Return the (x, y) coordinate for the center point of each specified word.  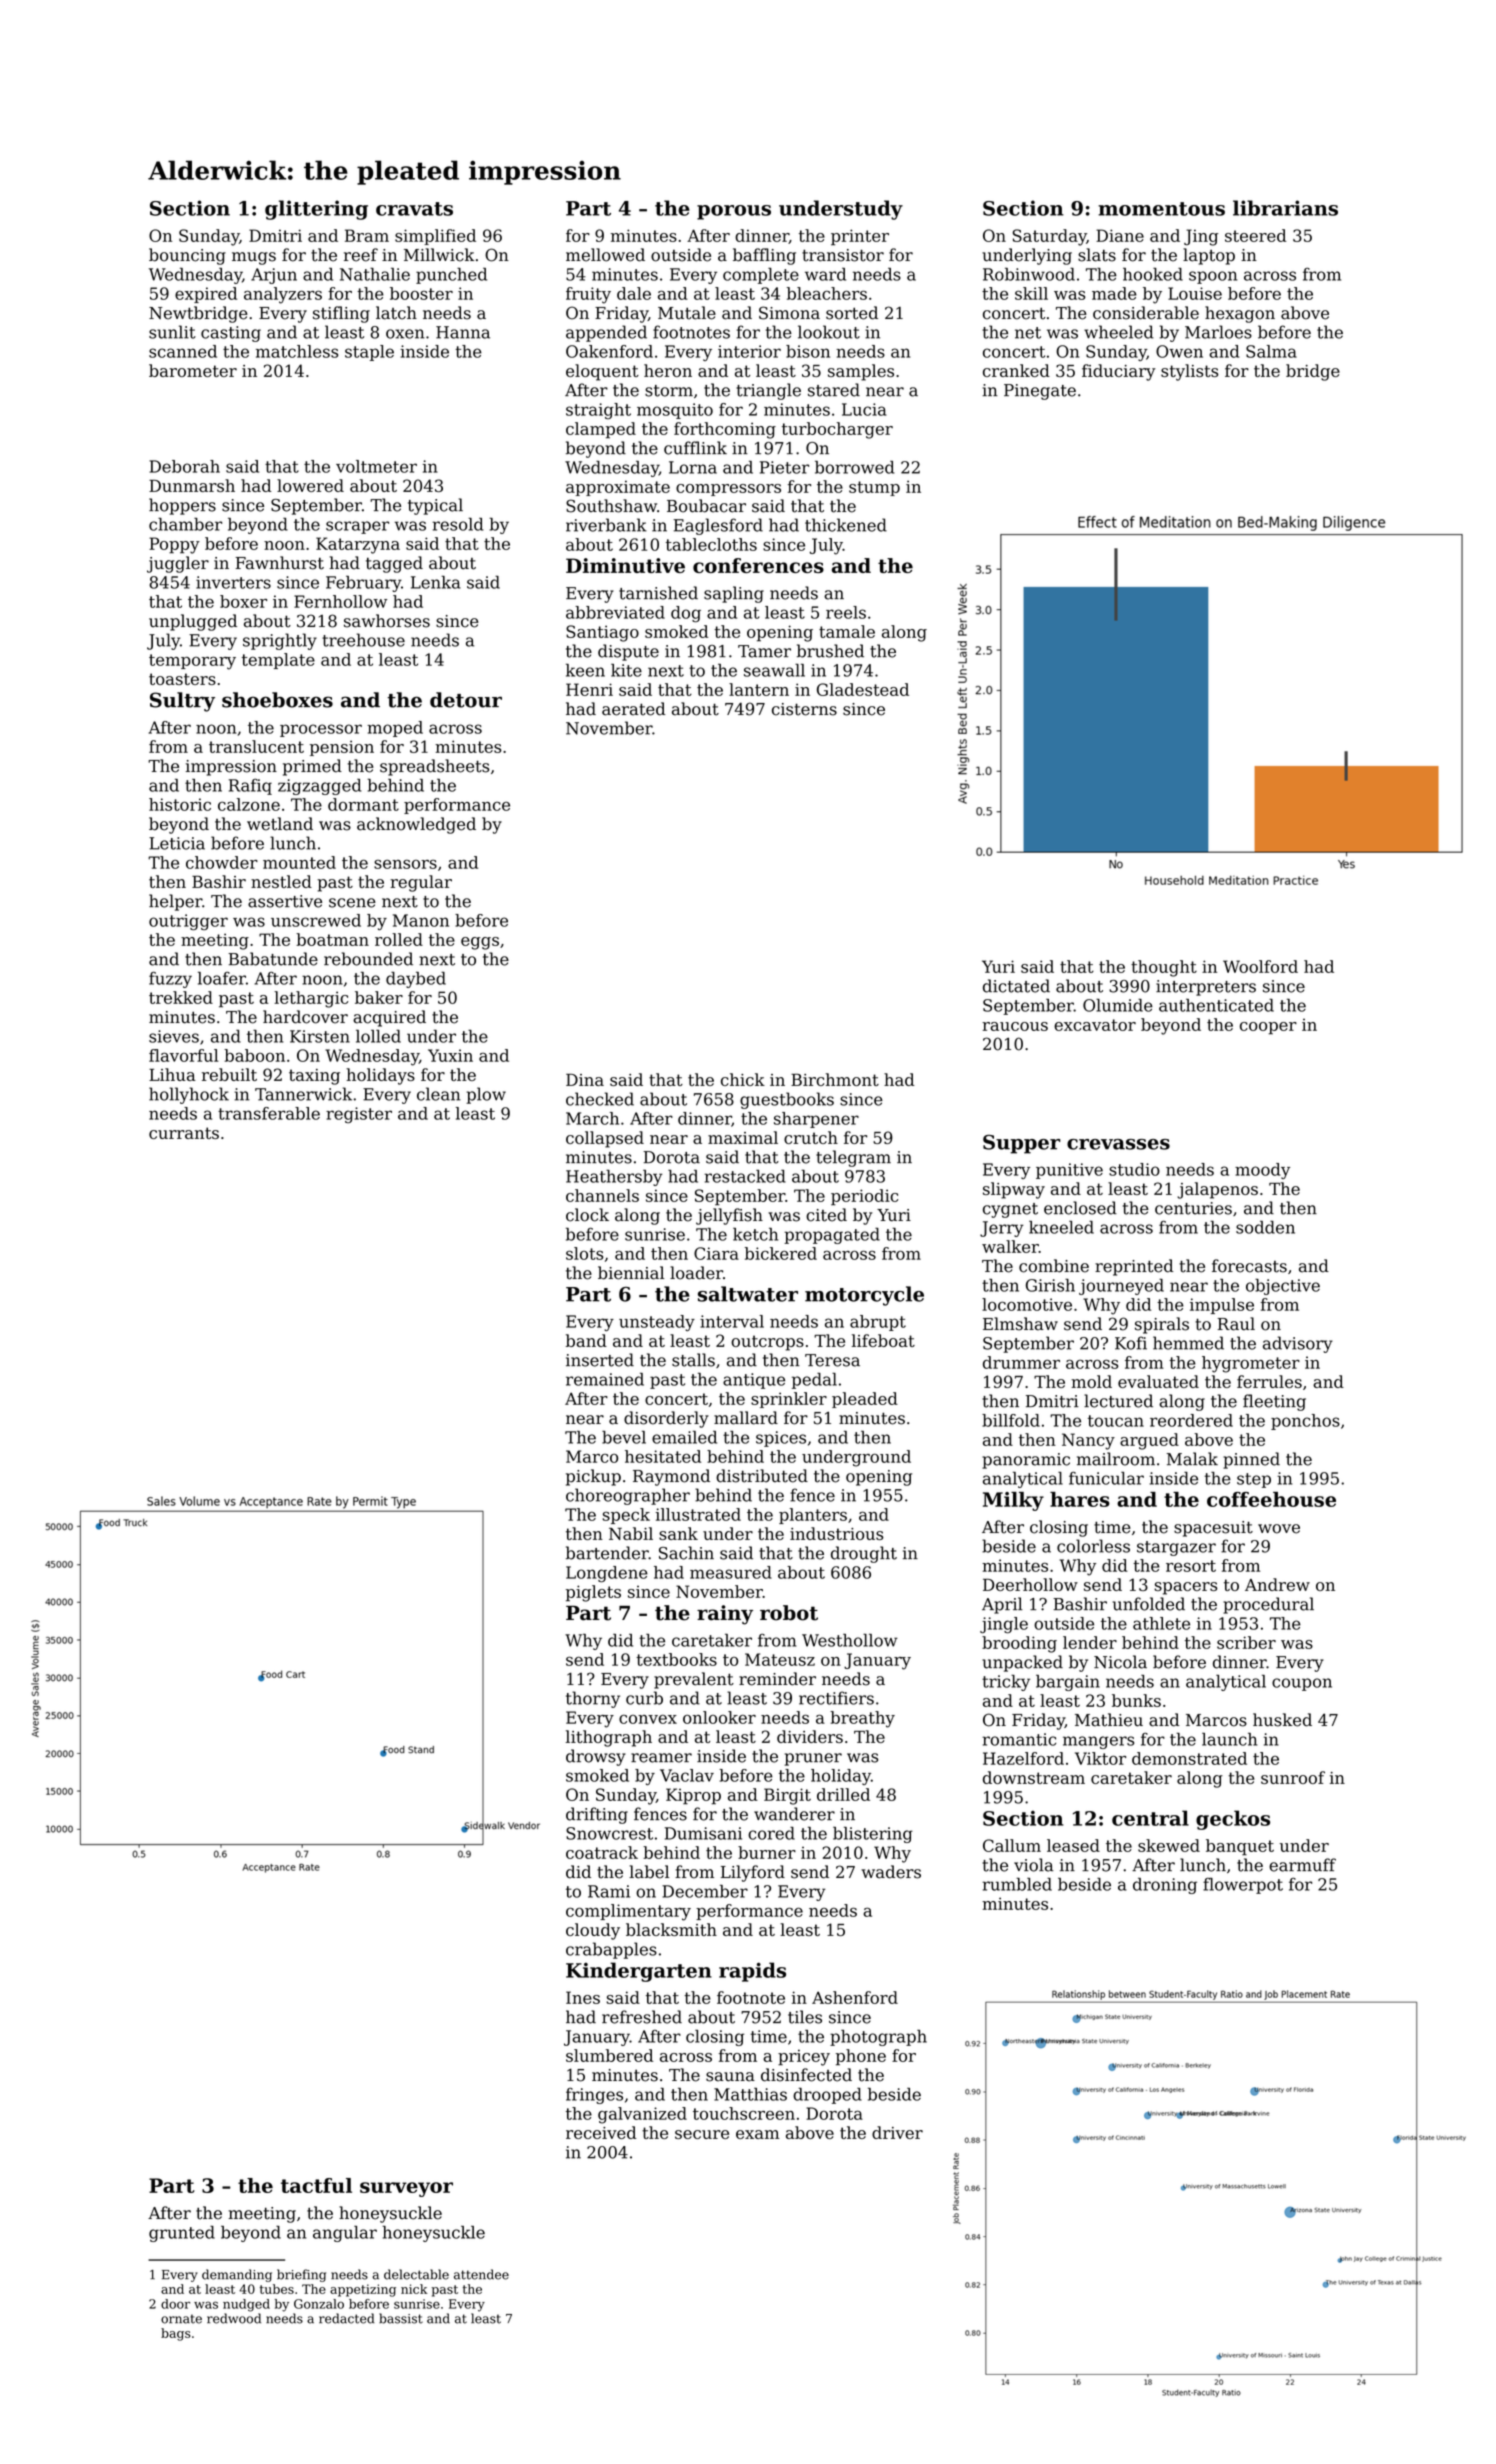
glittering (316, 210)
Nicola (1120, 1662)
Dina (585, 1079)
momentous (1161, 209)
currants (184, 1133)
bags (175, 2334)
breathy (862, 1719)
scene (352, 903)
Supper (1021, 1144)
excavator (1095, 1025)
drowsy (596, 1757)
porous (734, 212)
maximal (743, 1137)
